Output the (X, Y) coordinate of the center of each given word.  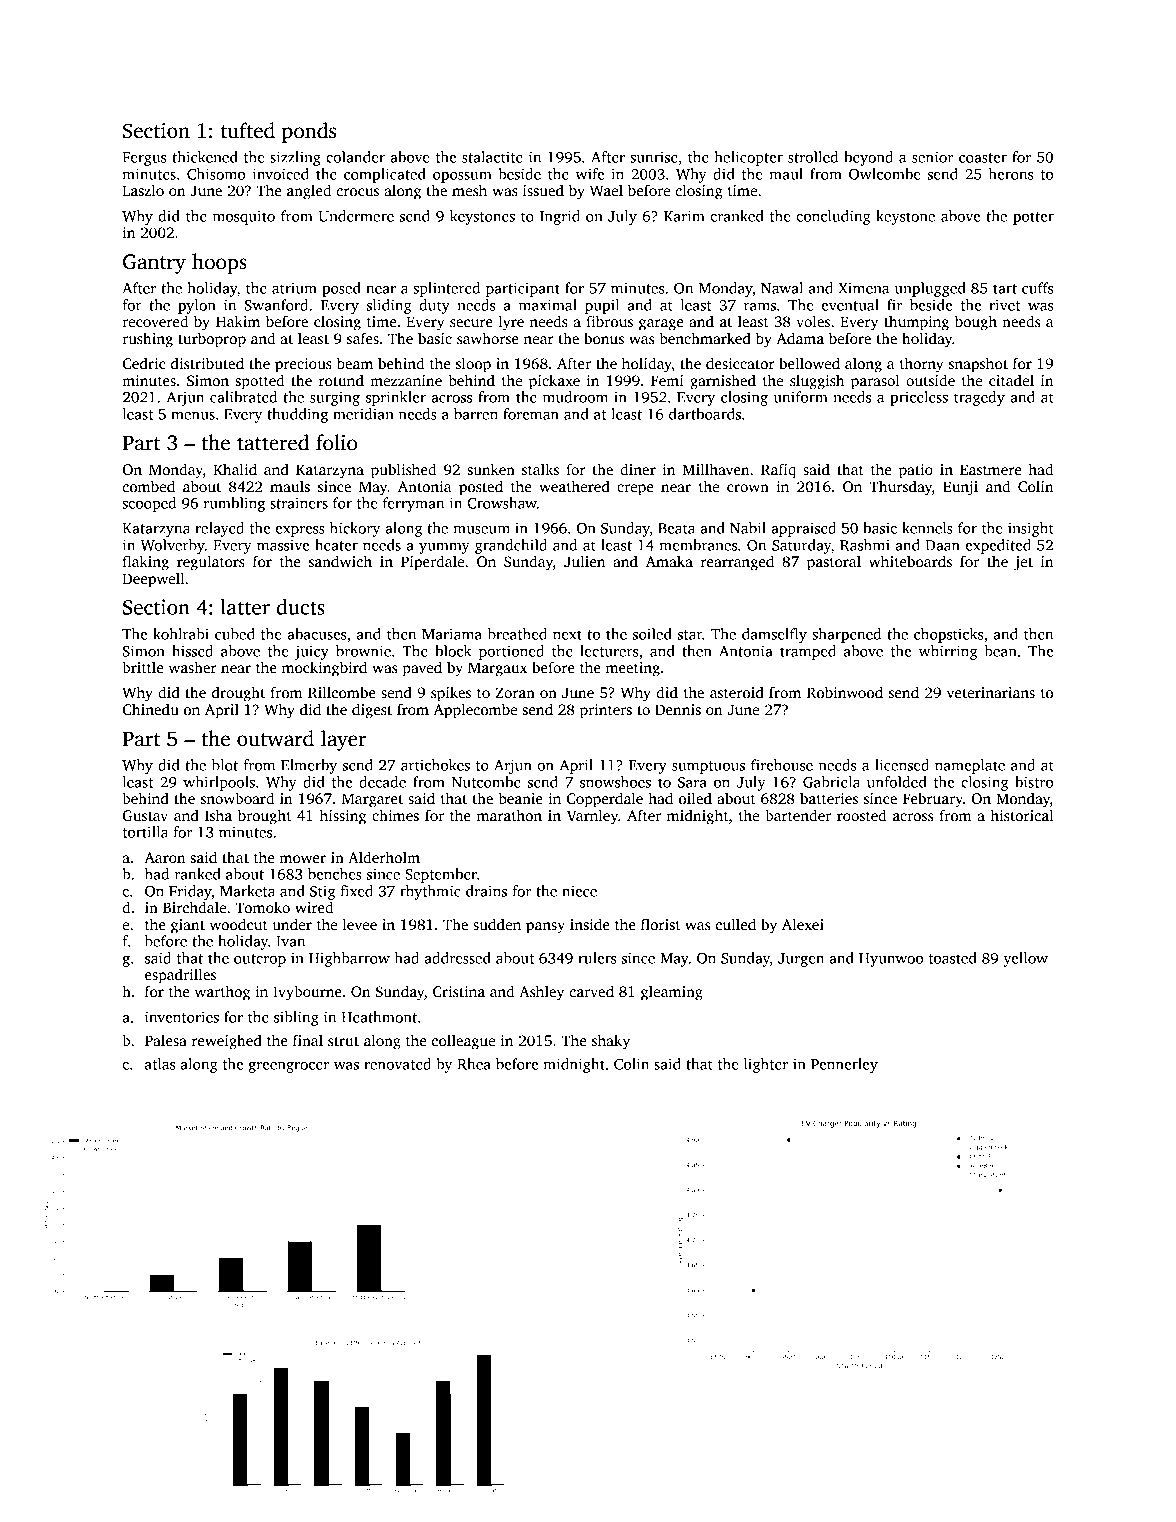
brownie (363, 651)
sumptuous (708, 767)
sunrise (654, 157)
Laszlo (143, 190)
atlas (160, 1064)
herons (1011, 174)
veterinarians (991, 692)
